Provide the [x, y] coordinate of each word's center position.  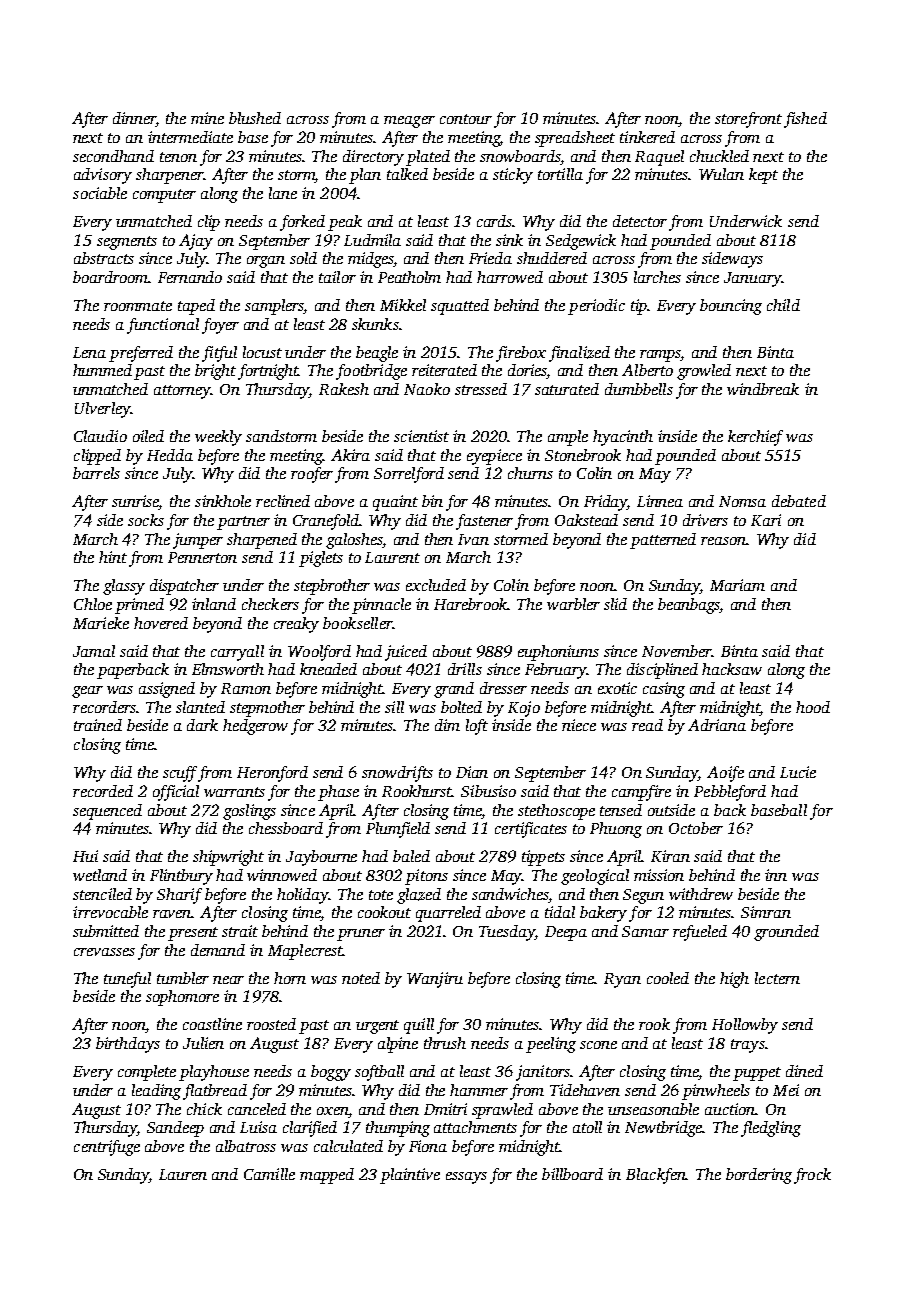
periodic [596, 307]
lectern [777, 978]
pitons [426, 877]
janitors [543, 1073]
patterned [663, 541]
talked [407, 174]
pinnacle [381, 606]
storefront [748, 120]
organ [266, 262]
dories [528, 371]
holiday [303, 896]
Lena [89, 352]
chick [204, 1109]
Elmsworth [228, 669]
